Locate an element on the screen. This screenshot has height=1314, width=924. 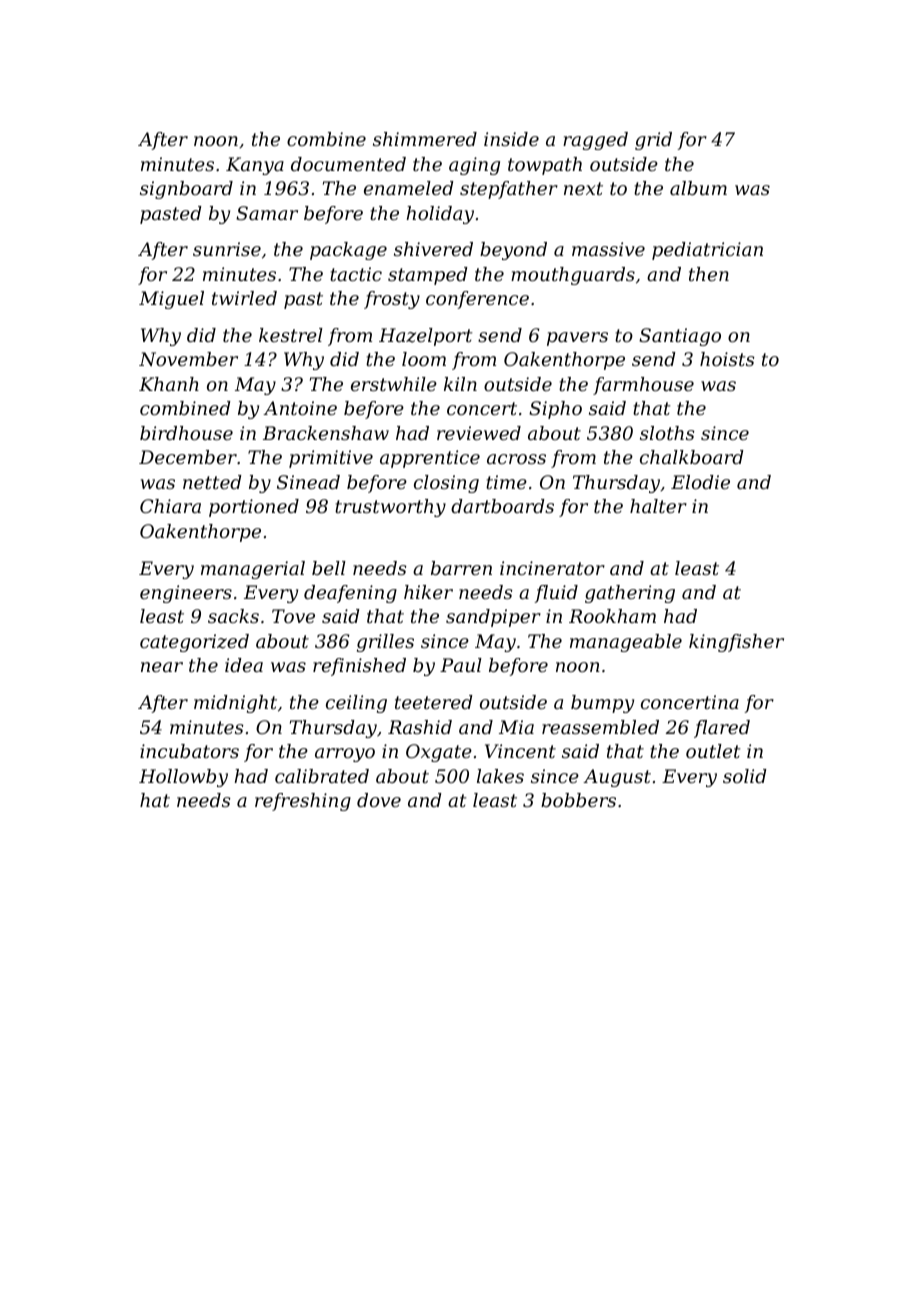
Santiago is located at coordinates (680, 337).
